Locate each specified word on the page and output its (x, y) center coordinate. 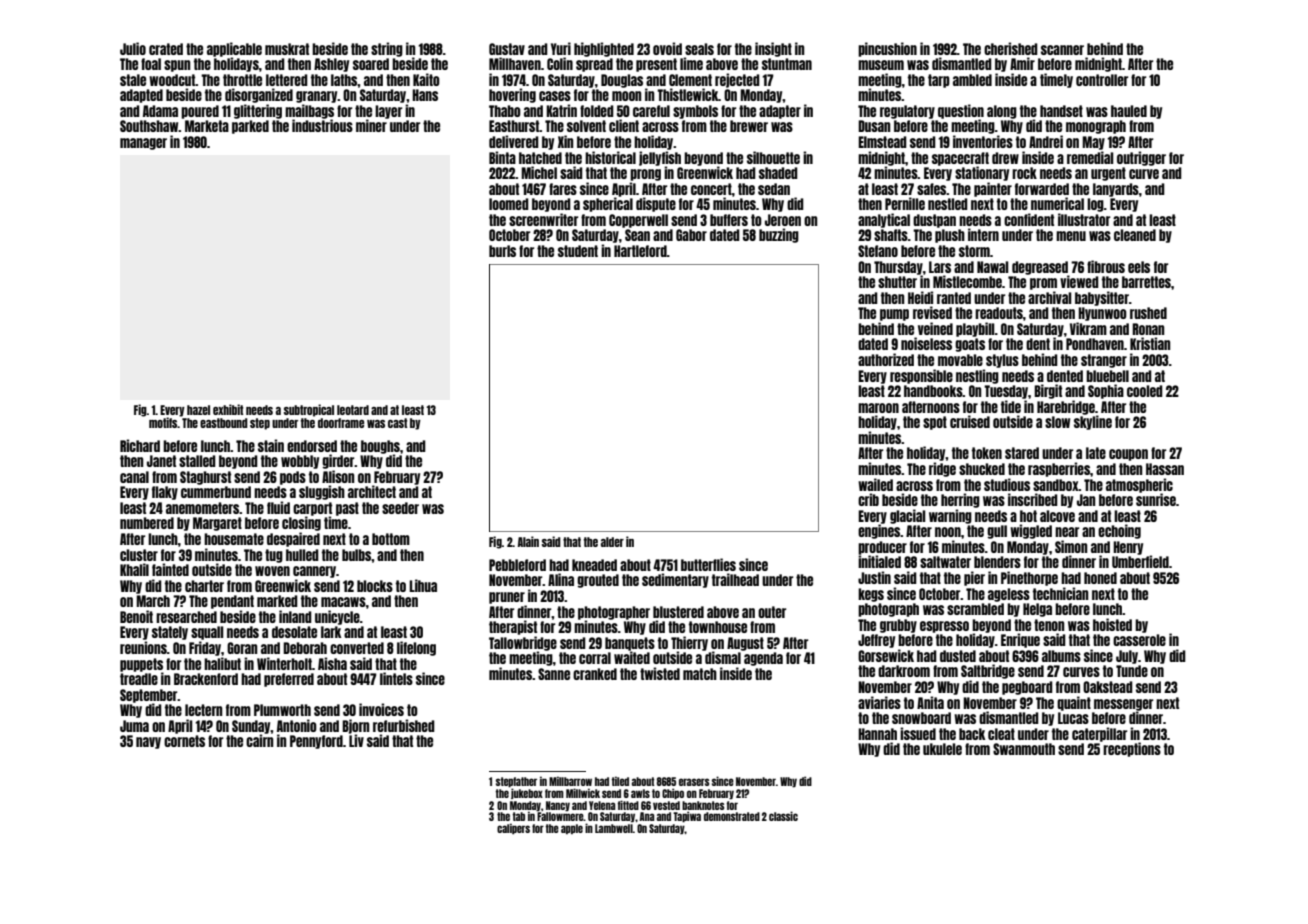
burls (502, 251)
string (387, 49)
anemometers (203, 508)
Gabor (691, 235)
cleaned (1135, 235)
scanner (1062, 50)
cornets (184, 741)
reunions (143, 647)
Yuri (561, 48)
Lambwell (614, 828)
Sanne (554, 674)
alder (612, 542)
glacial (907, 516)
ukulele (942, 749)
